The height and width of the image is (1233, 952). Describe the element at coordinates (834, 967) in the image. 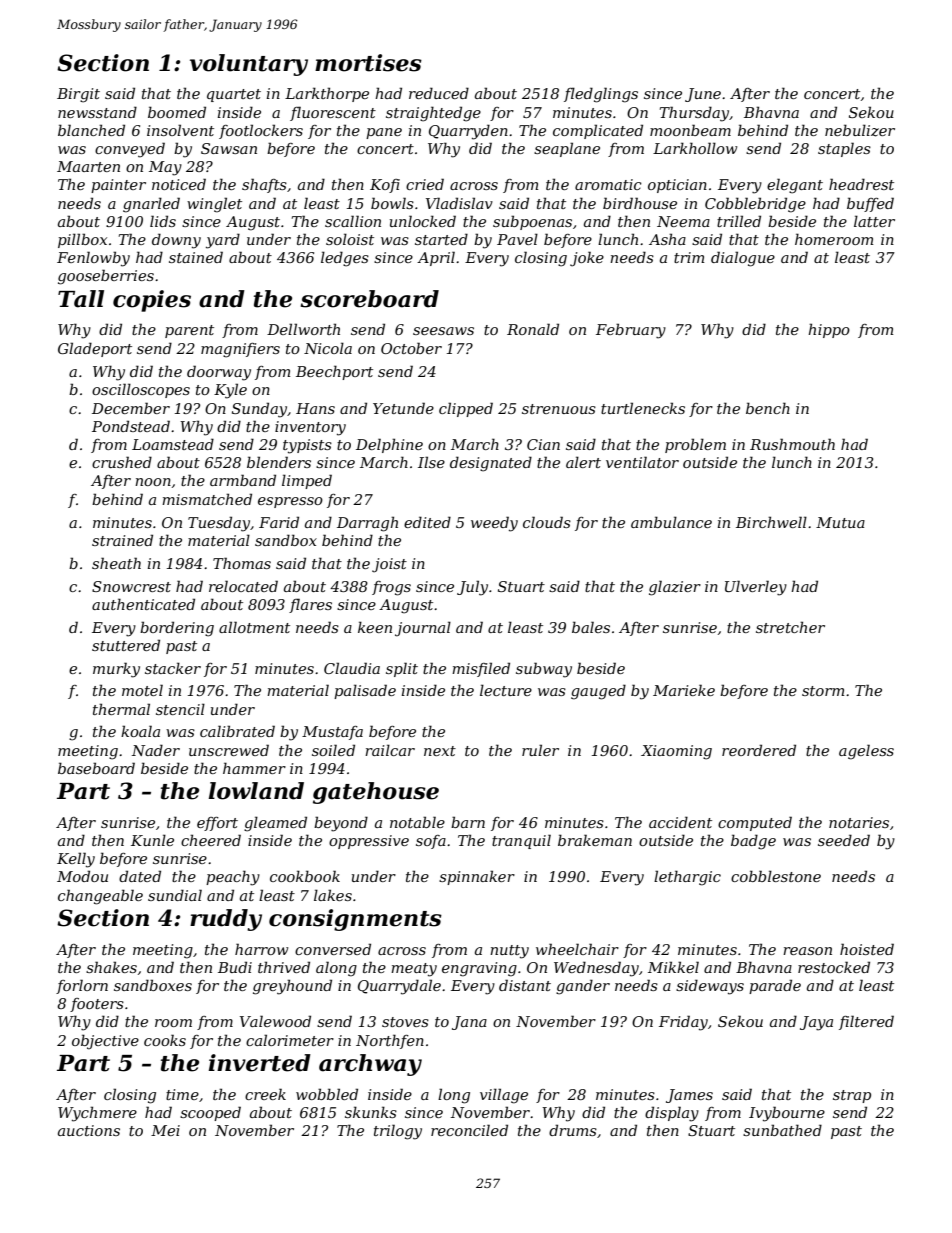

I see `restocked` at that location.
